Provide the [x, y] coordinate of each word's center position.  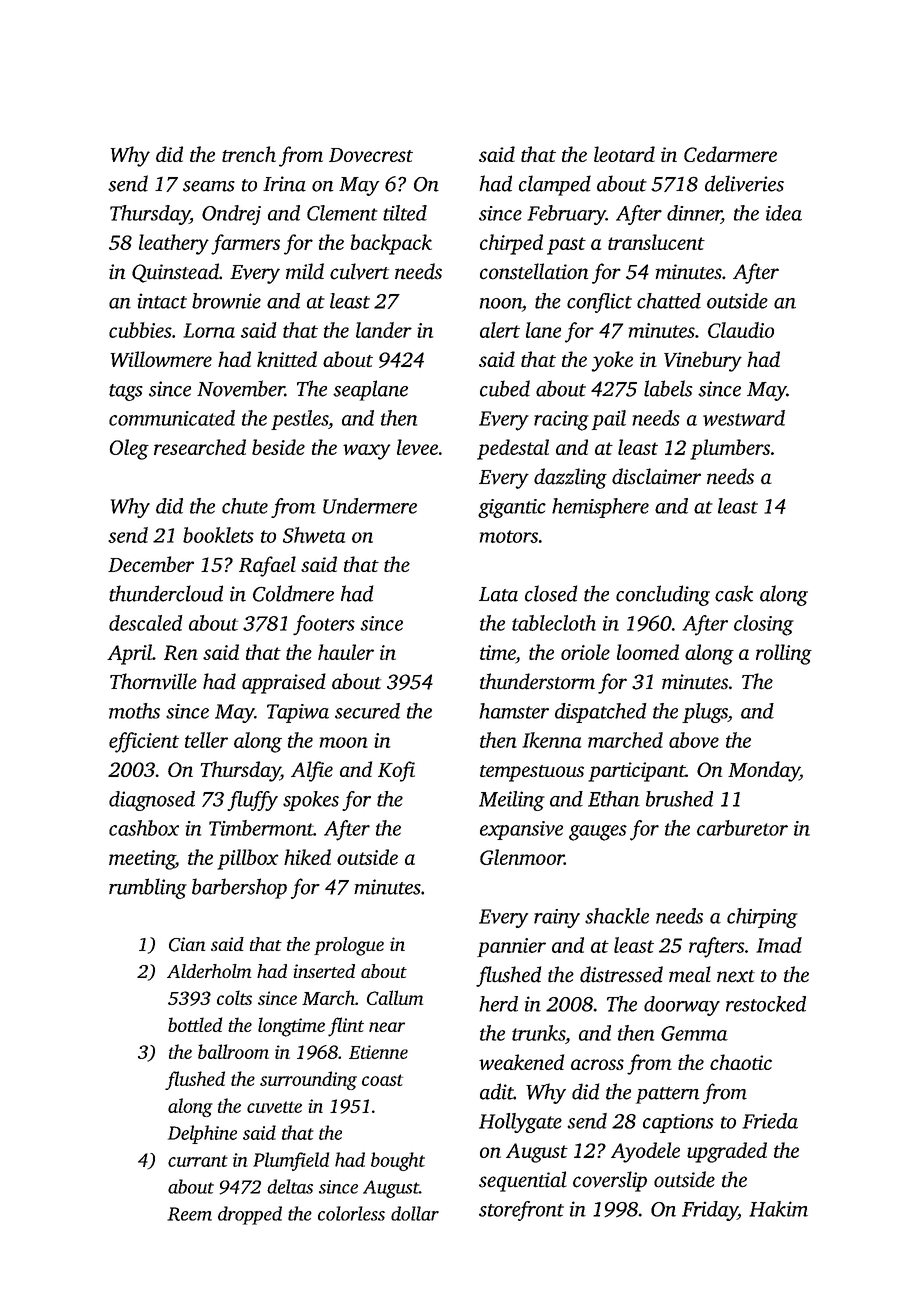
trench [249, 154]
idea [784, 213]
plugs [705, 713]
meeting [142, 860]
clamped [555, 185]
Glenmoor [522, 857]
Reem [189, 1214]
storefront [521, 1211]
